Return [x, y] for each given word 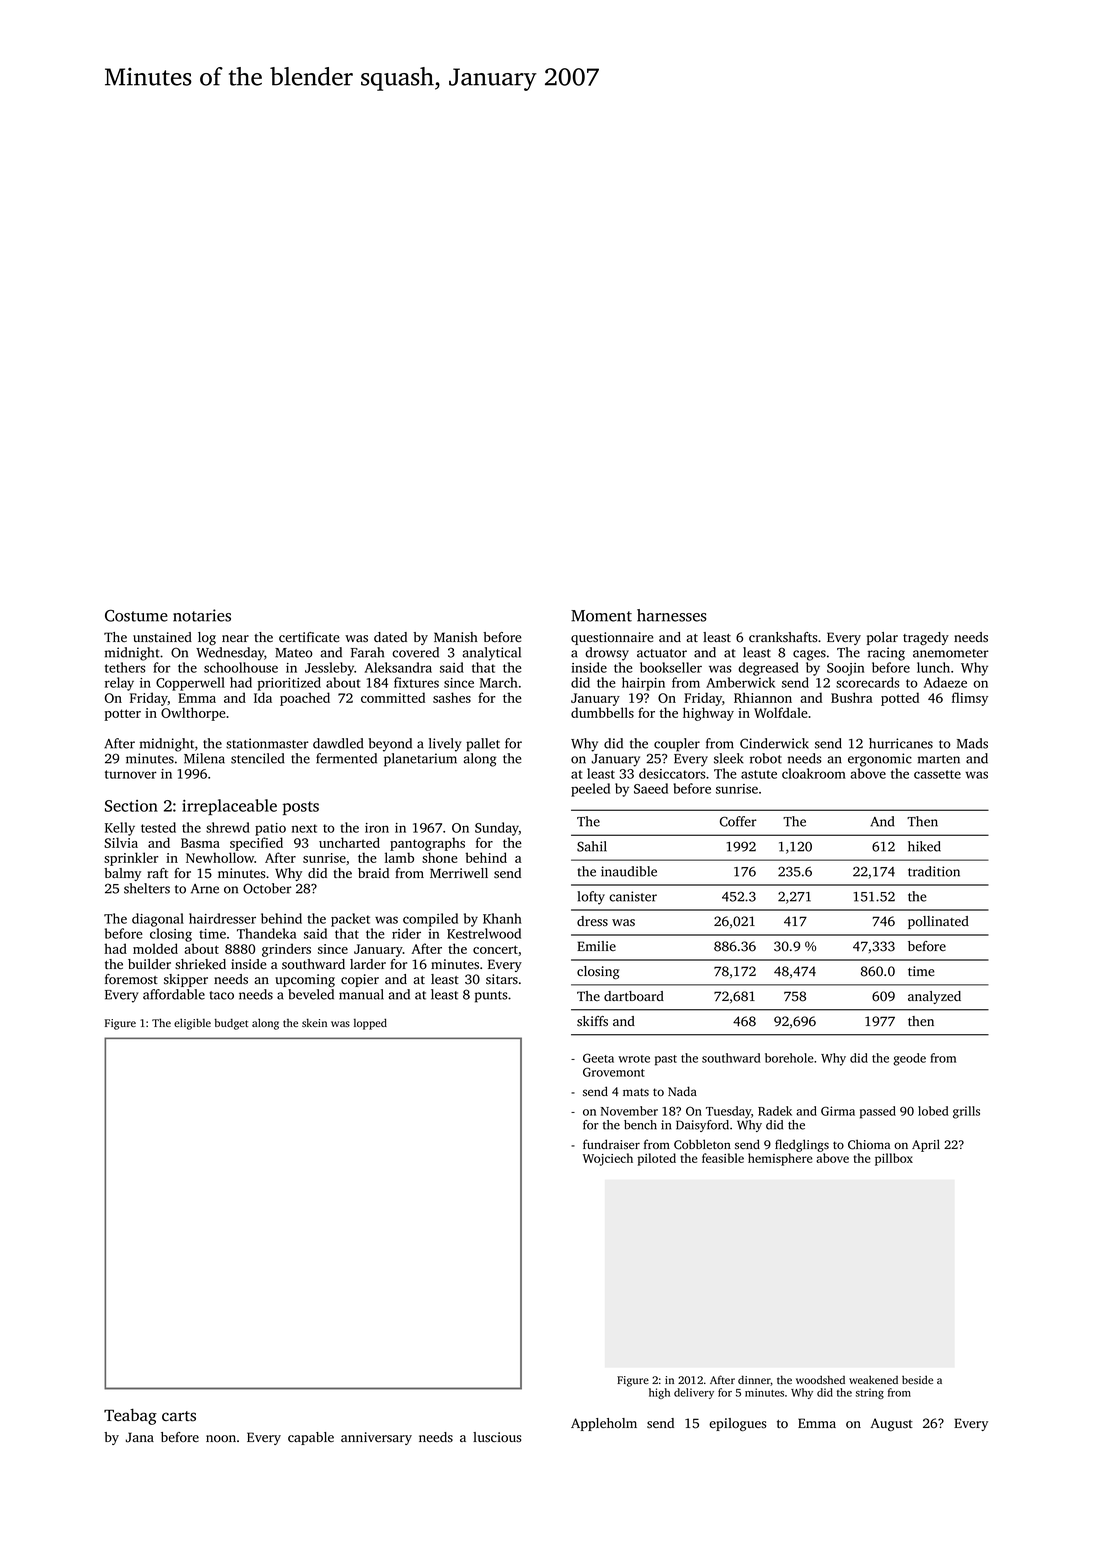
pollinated [938, 922]
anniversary [376, 1438]
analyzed [934, 997]
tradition [934, 871]
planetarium [420, 760]
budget [231, 1024]
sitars [502, 979]
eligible [192, 1024]
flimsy [970, 699]
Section [131, 806]
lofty [591, 898]
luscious [497, 1437]
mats [636, 1092]
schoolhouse [241, 667]
